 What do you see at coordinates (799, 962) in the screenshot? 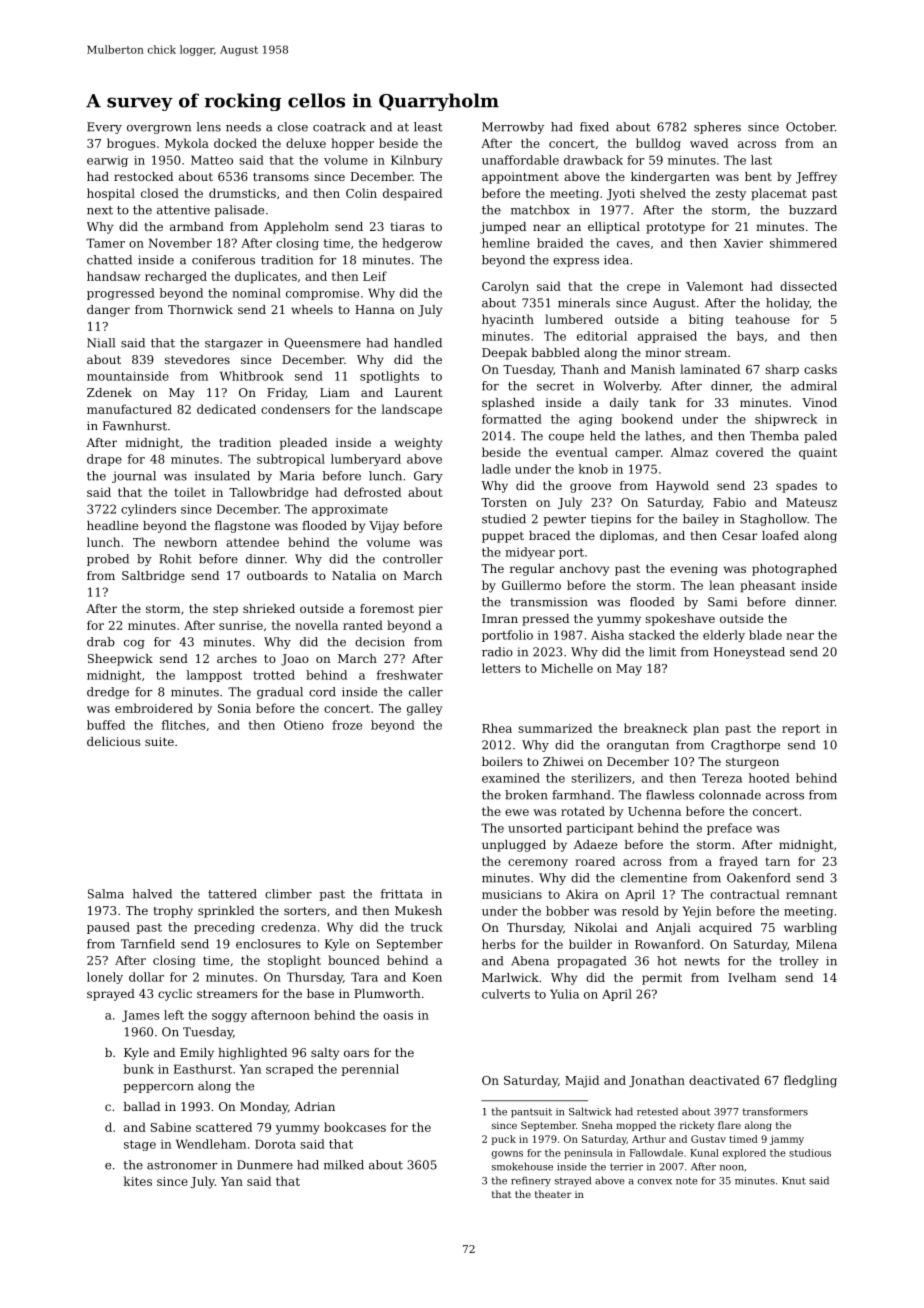
I see `trolley` at bounding box center [799, 962].
